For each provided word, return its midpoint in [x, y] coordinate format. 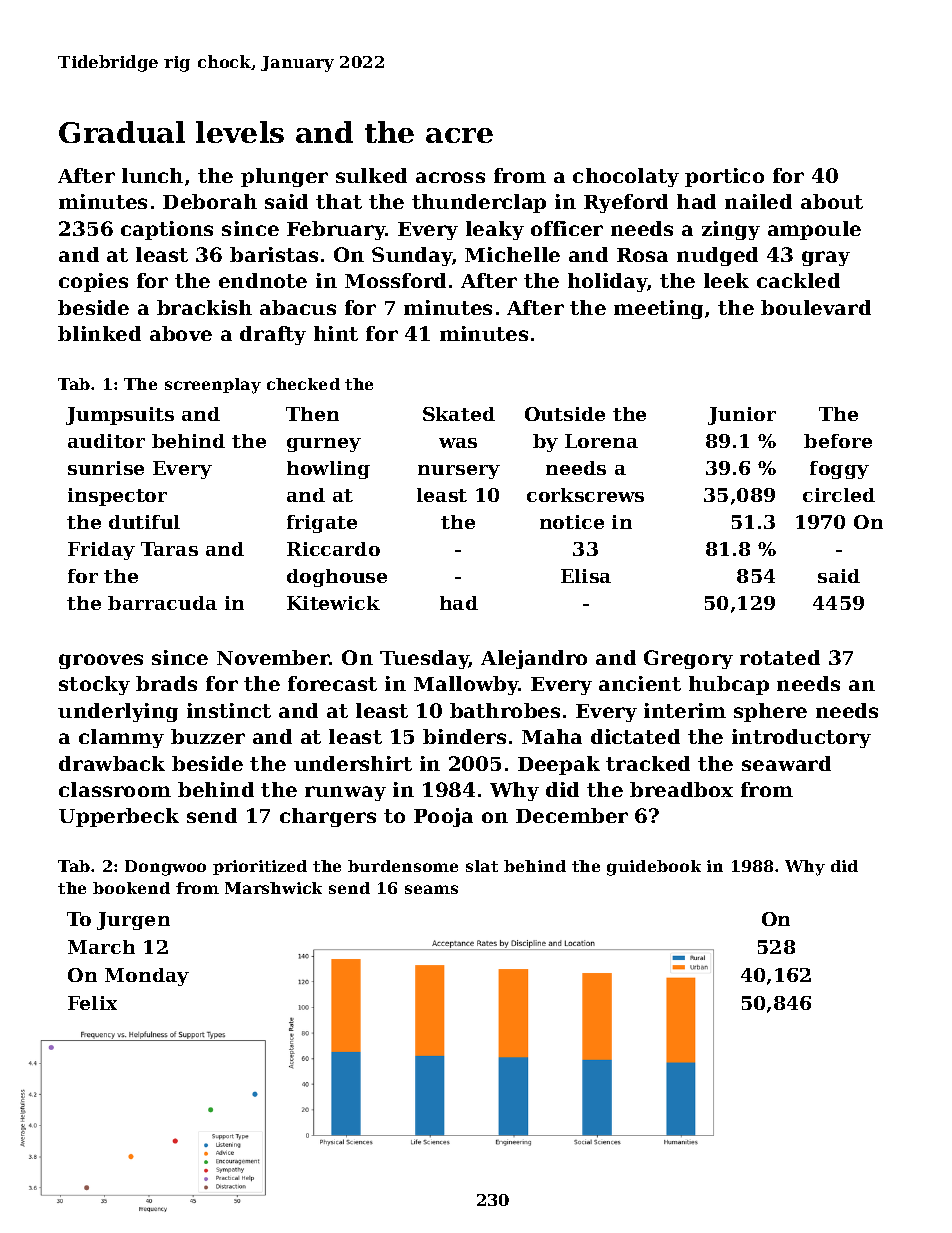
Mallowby [466, 685]
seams [431, 889]
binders [464, 736]
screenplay [213, 386]
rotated [780, 657]
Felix [92, 1003]
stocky [94, 685]
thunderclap [479, 203]
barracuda [162, 603]
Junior [742, 416]
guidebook [654, 868]
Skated [459, 414]
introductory [801, 738]
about [832, 201]
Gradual [122, 132]
